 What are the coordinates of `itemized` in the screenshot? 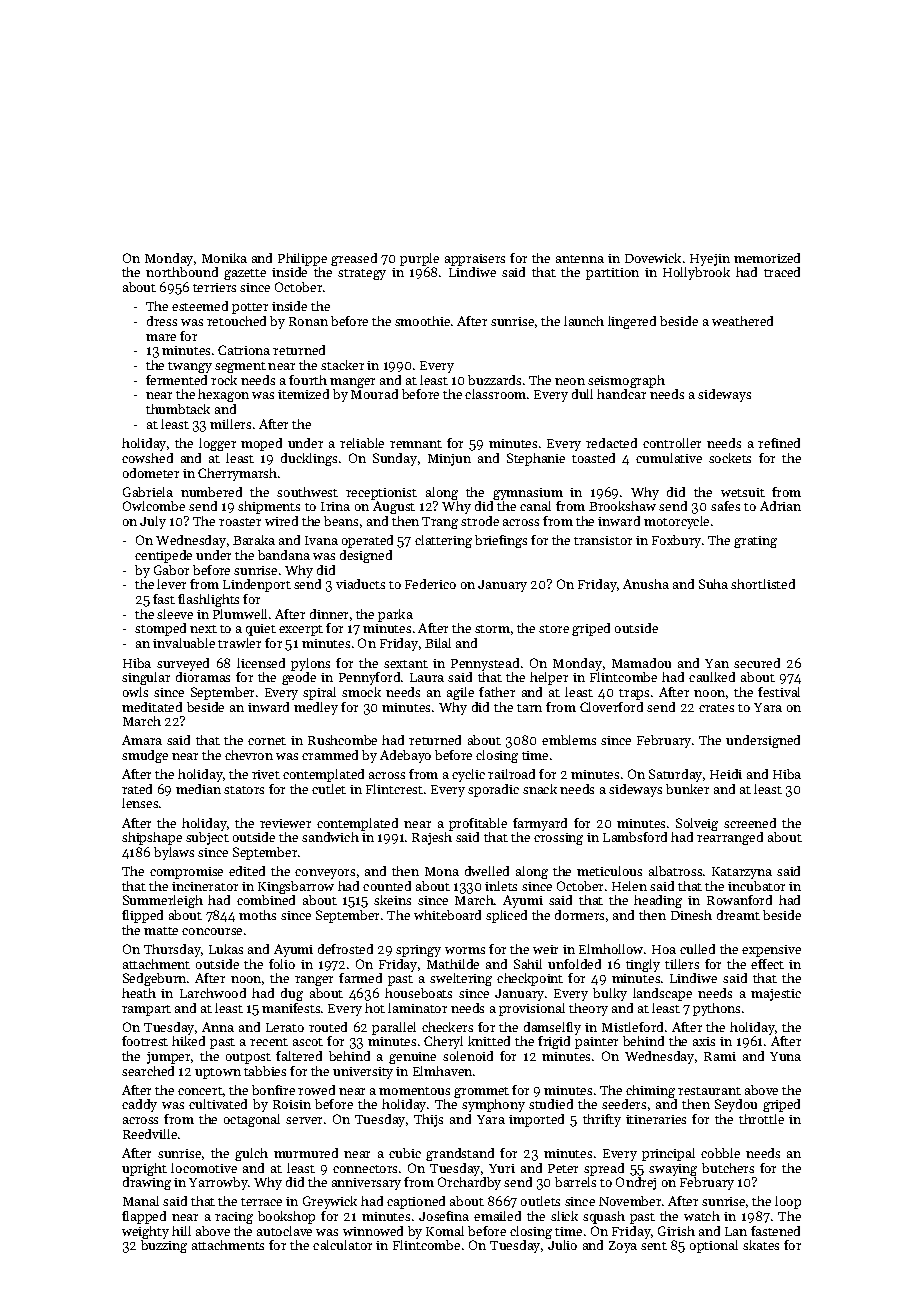 It's located at (303, 394).
